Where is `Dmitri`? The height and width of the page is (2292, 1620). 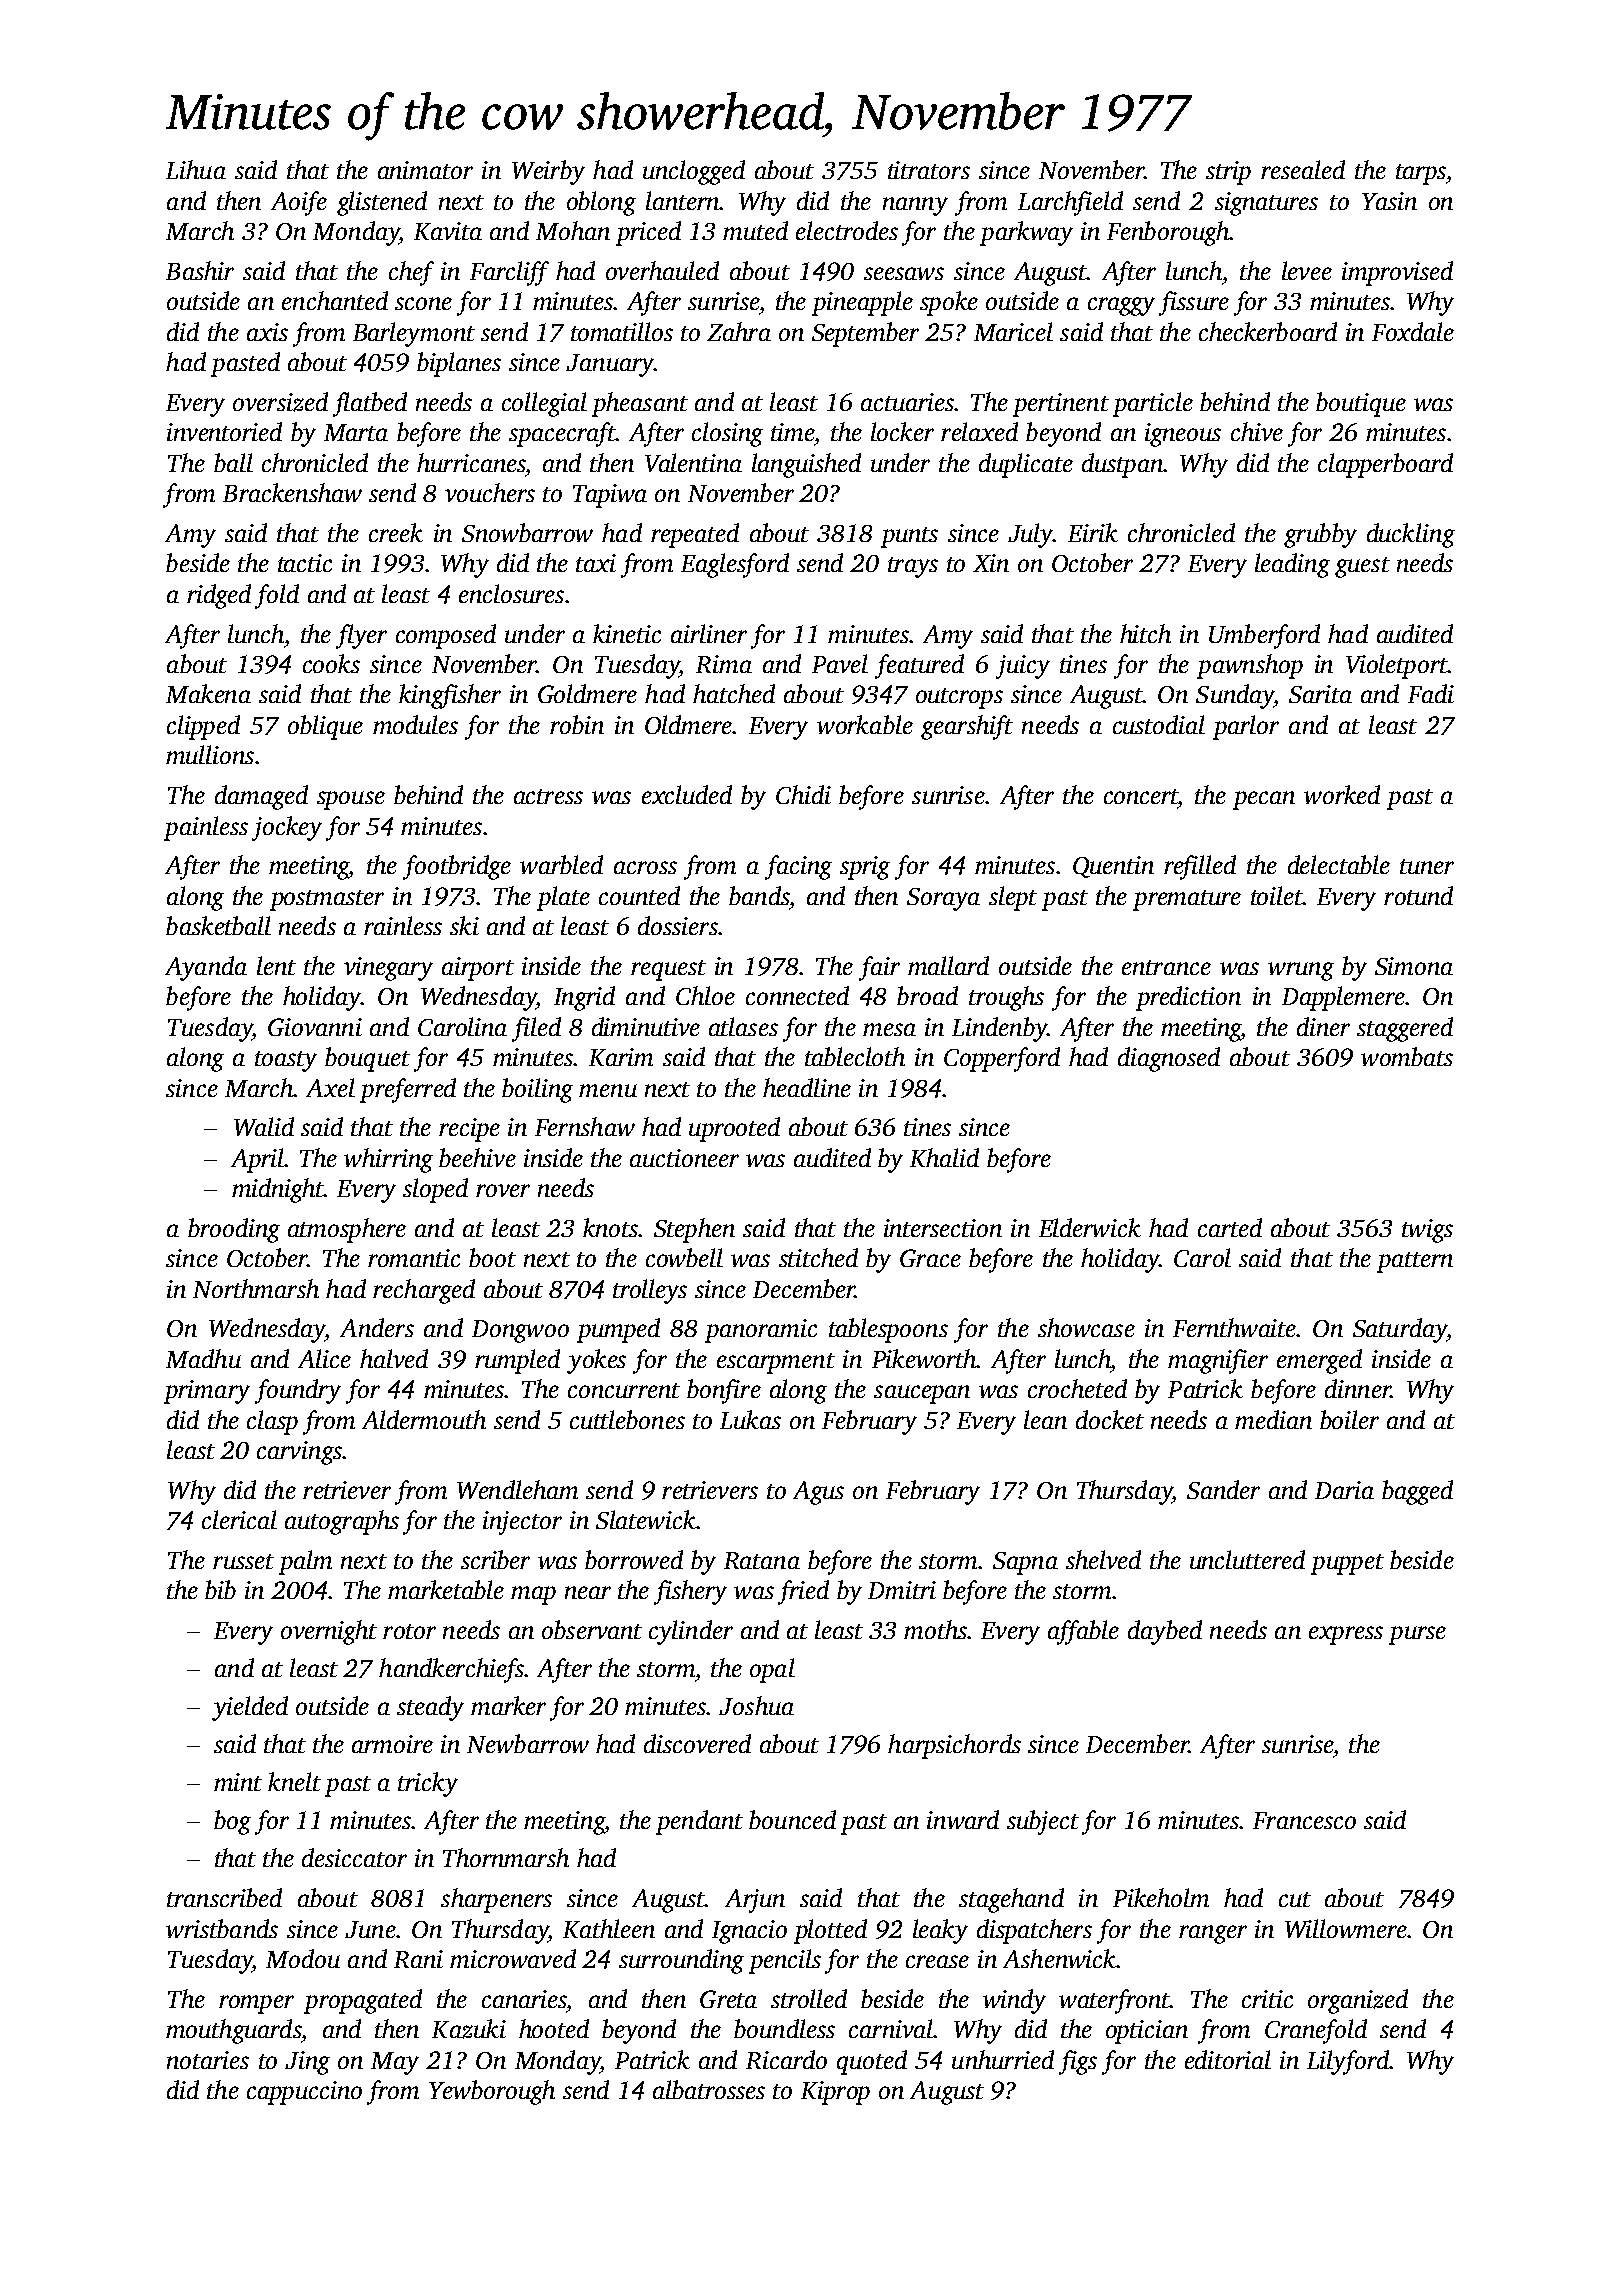
Dmitri is located at coordinates (902, 1590).
